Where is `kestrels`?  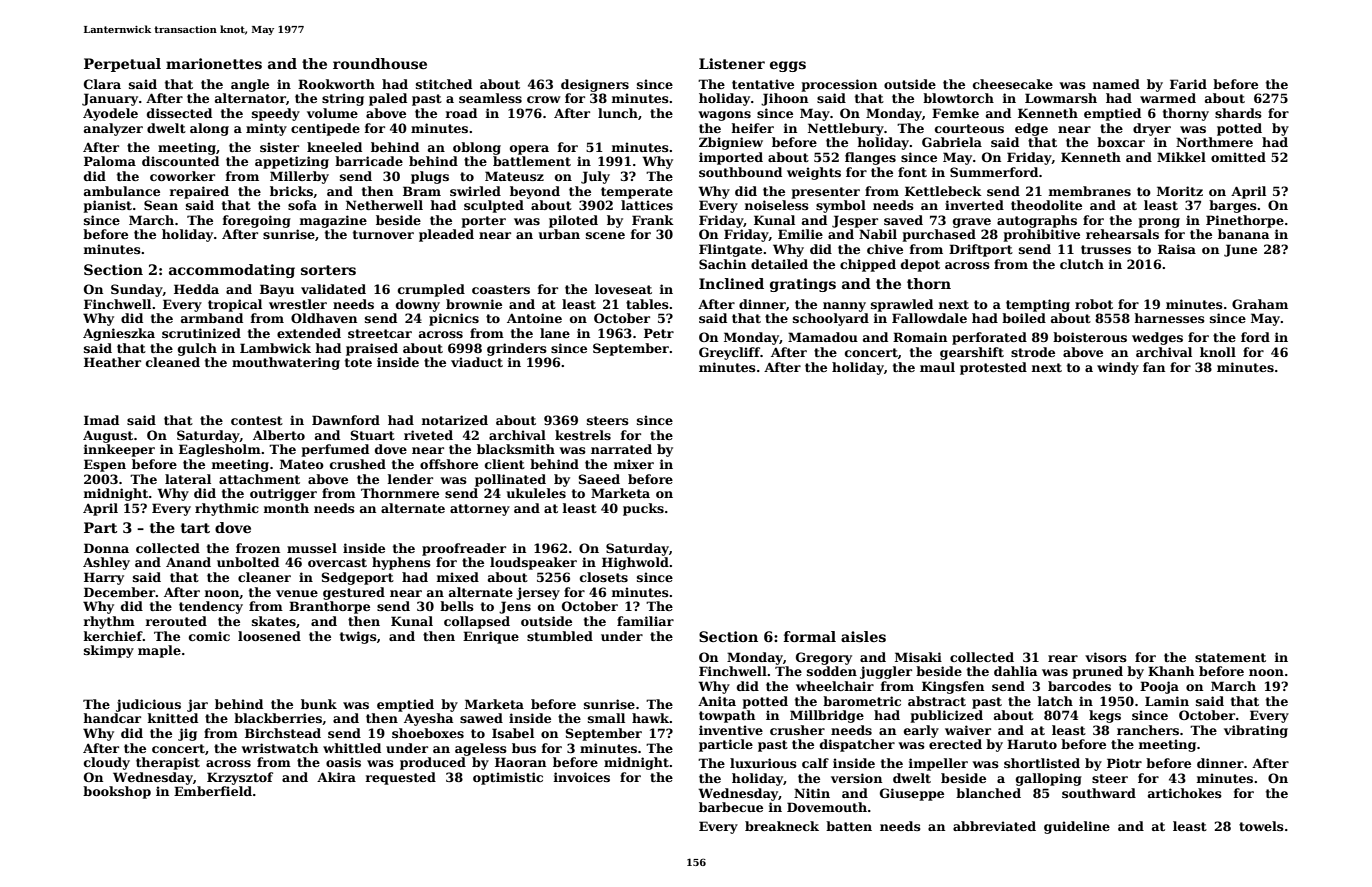
kestrels is located at coordinates (583, 435).
